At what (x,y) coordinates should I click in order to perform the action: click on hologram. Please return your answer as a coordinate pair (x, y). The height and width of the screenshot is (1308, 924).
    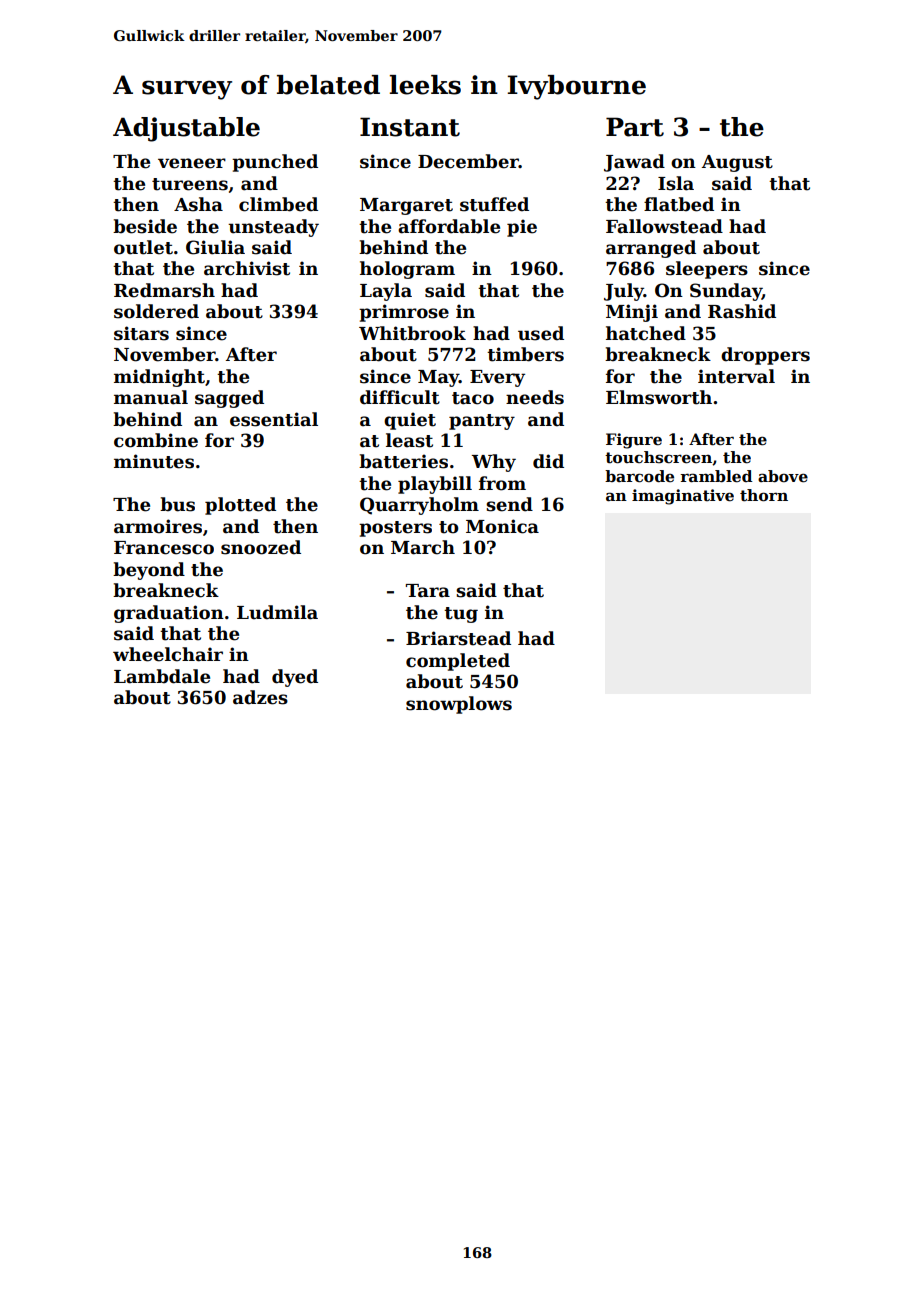
    Looking at the image, I should click on (407, 270).
